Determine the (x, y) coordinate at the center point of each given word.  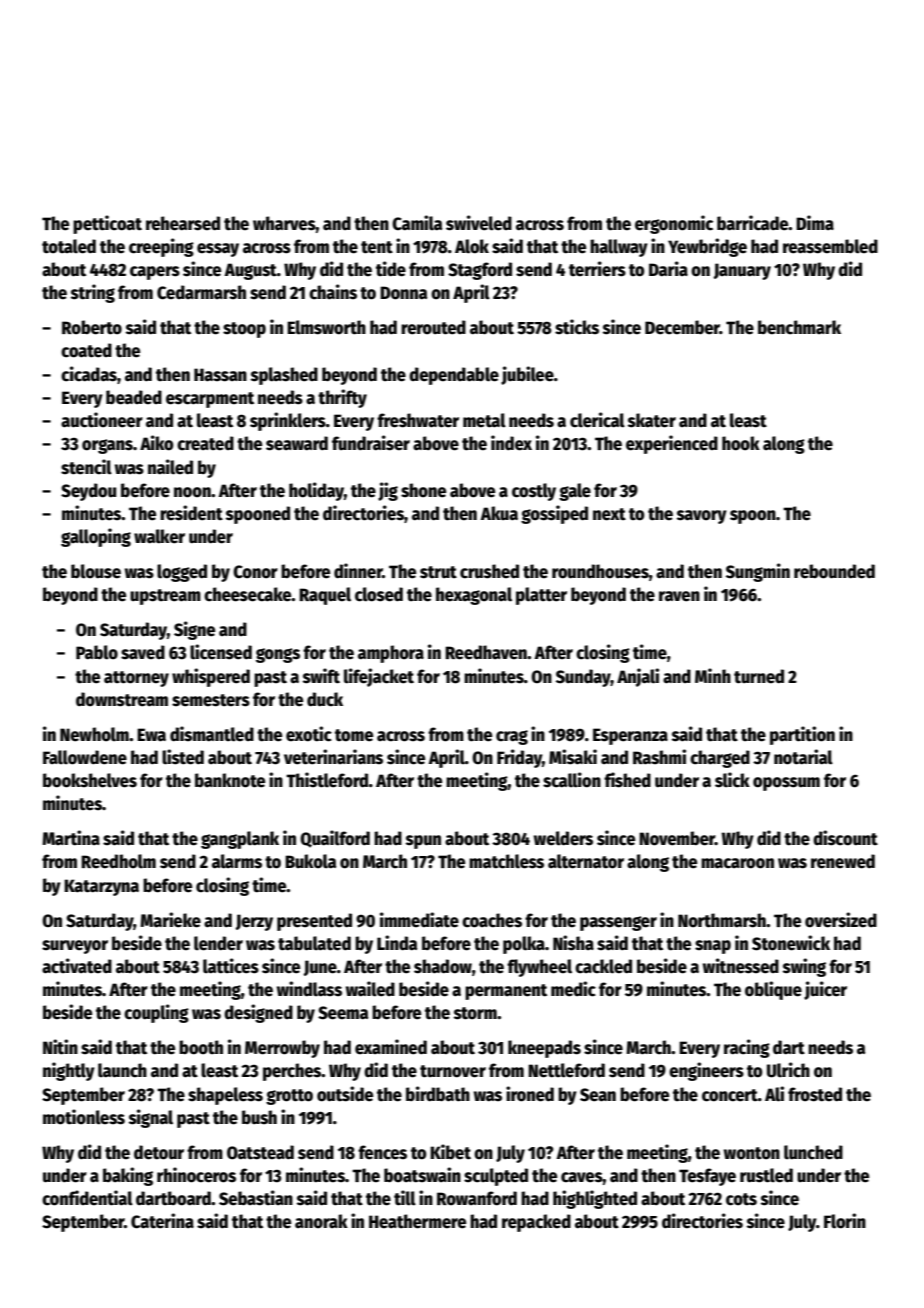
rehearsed (183, 223)
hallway (619, 248)
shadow (443, 966)
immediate (419, 920)
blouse (96, 571)
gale (575, 492)
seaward (297, 443)
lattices (231, 966)
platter (541, 596)
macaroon (737, 863)
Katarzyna (101, 887)
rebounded (834, 571)
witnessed (741, 966)
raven (679, 596)
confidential (87, 1198)
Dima (815, 222)
